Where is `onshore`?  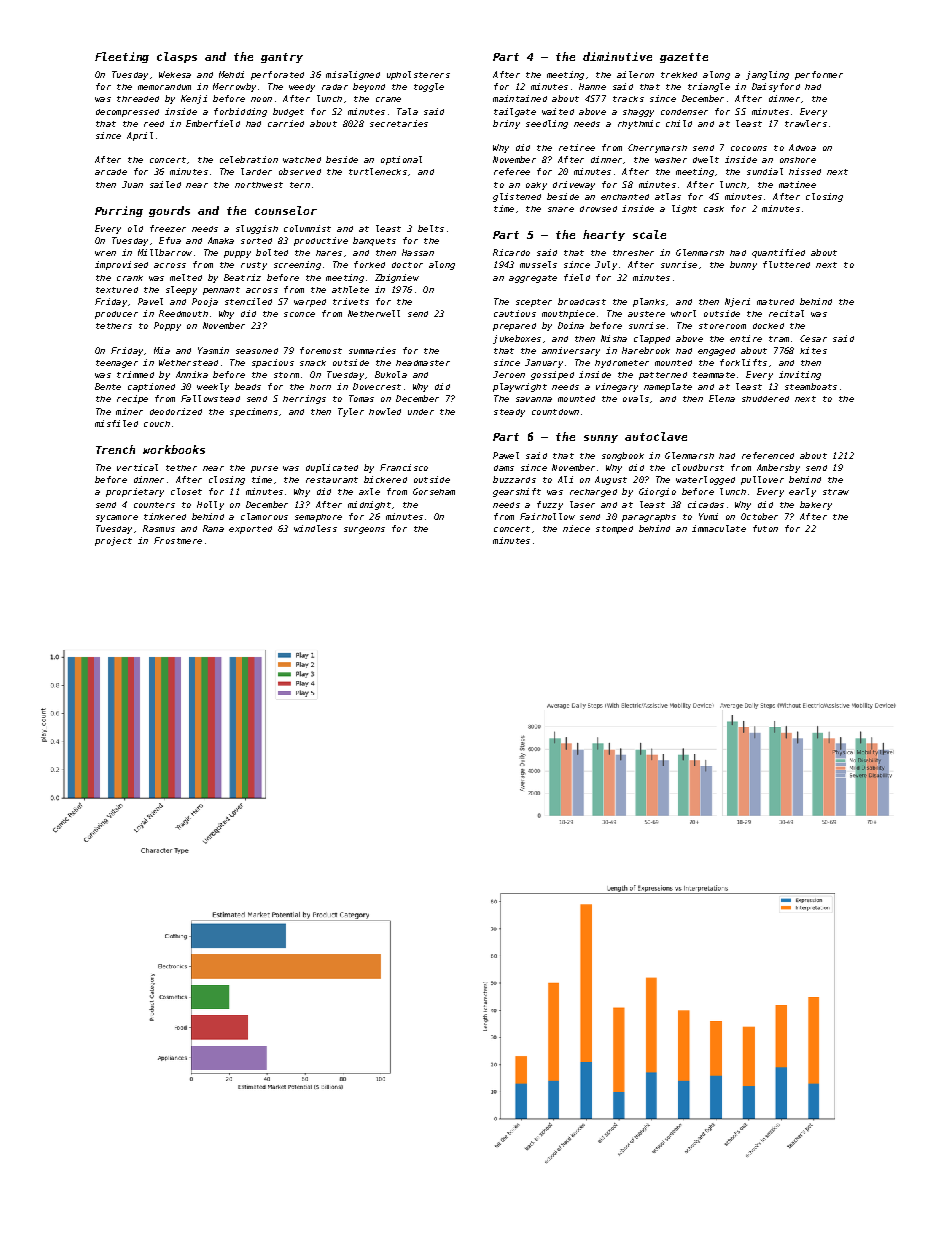 onshore is located at coordinates (798, 160).
